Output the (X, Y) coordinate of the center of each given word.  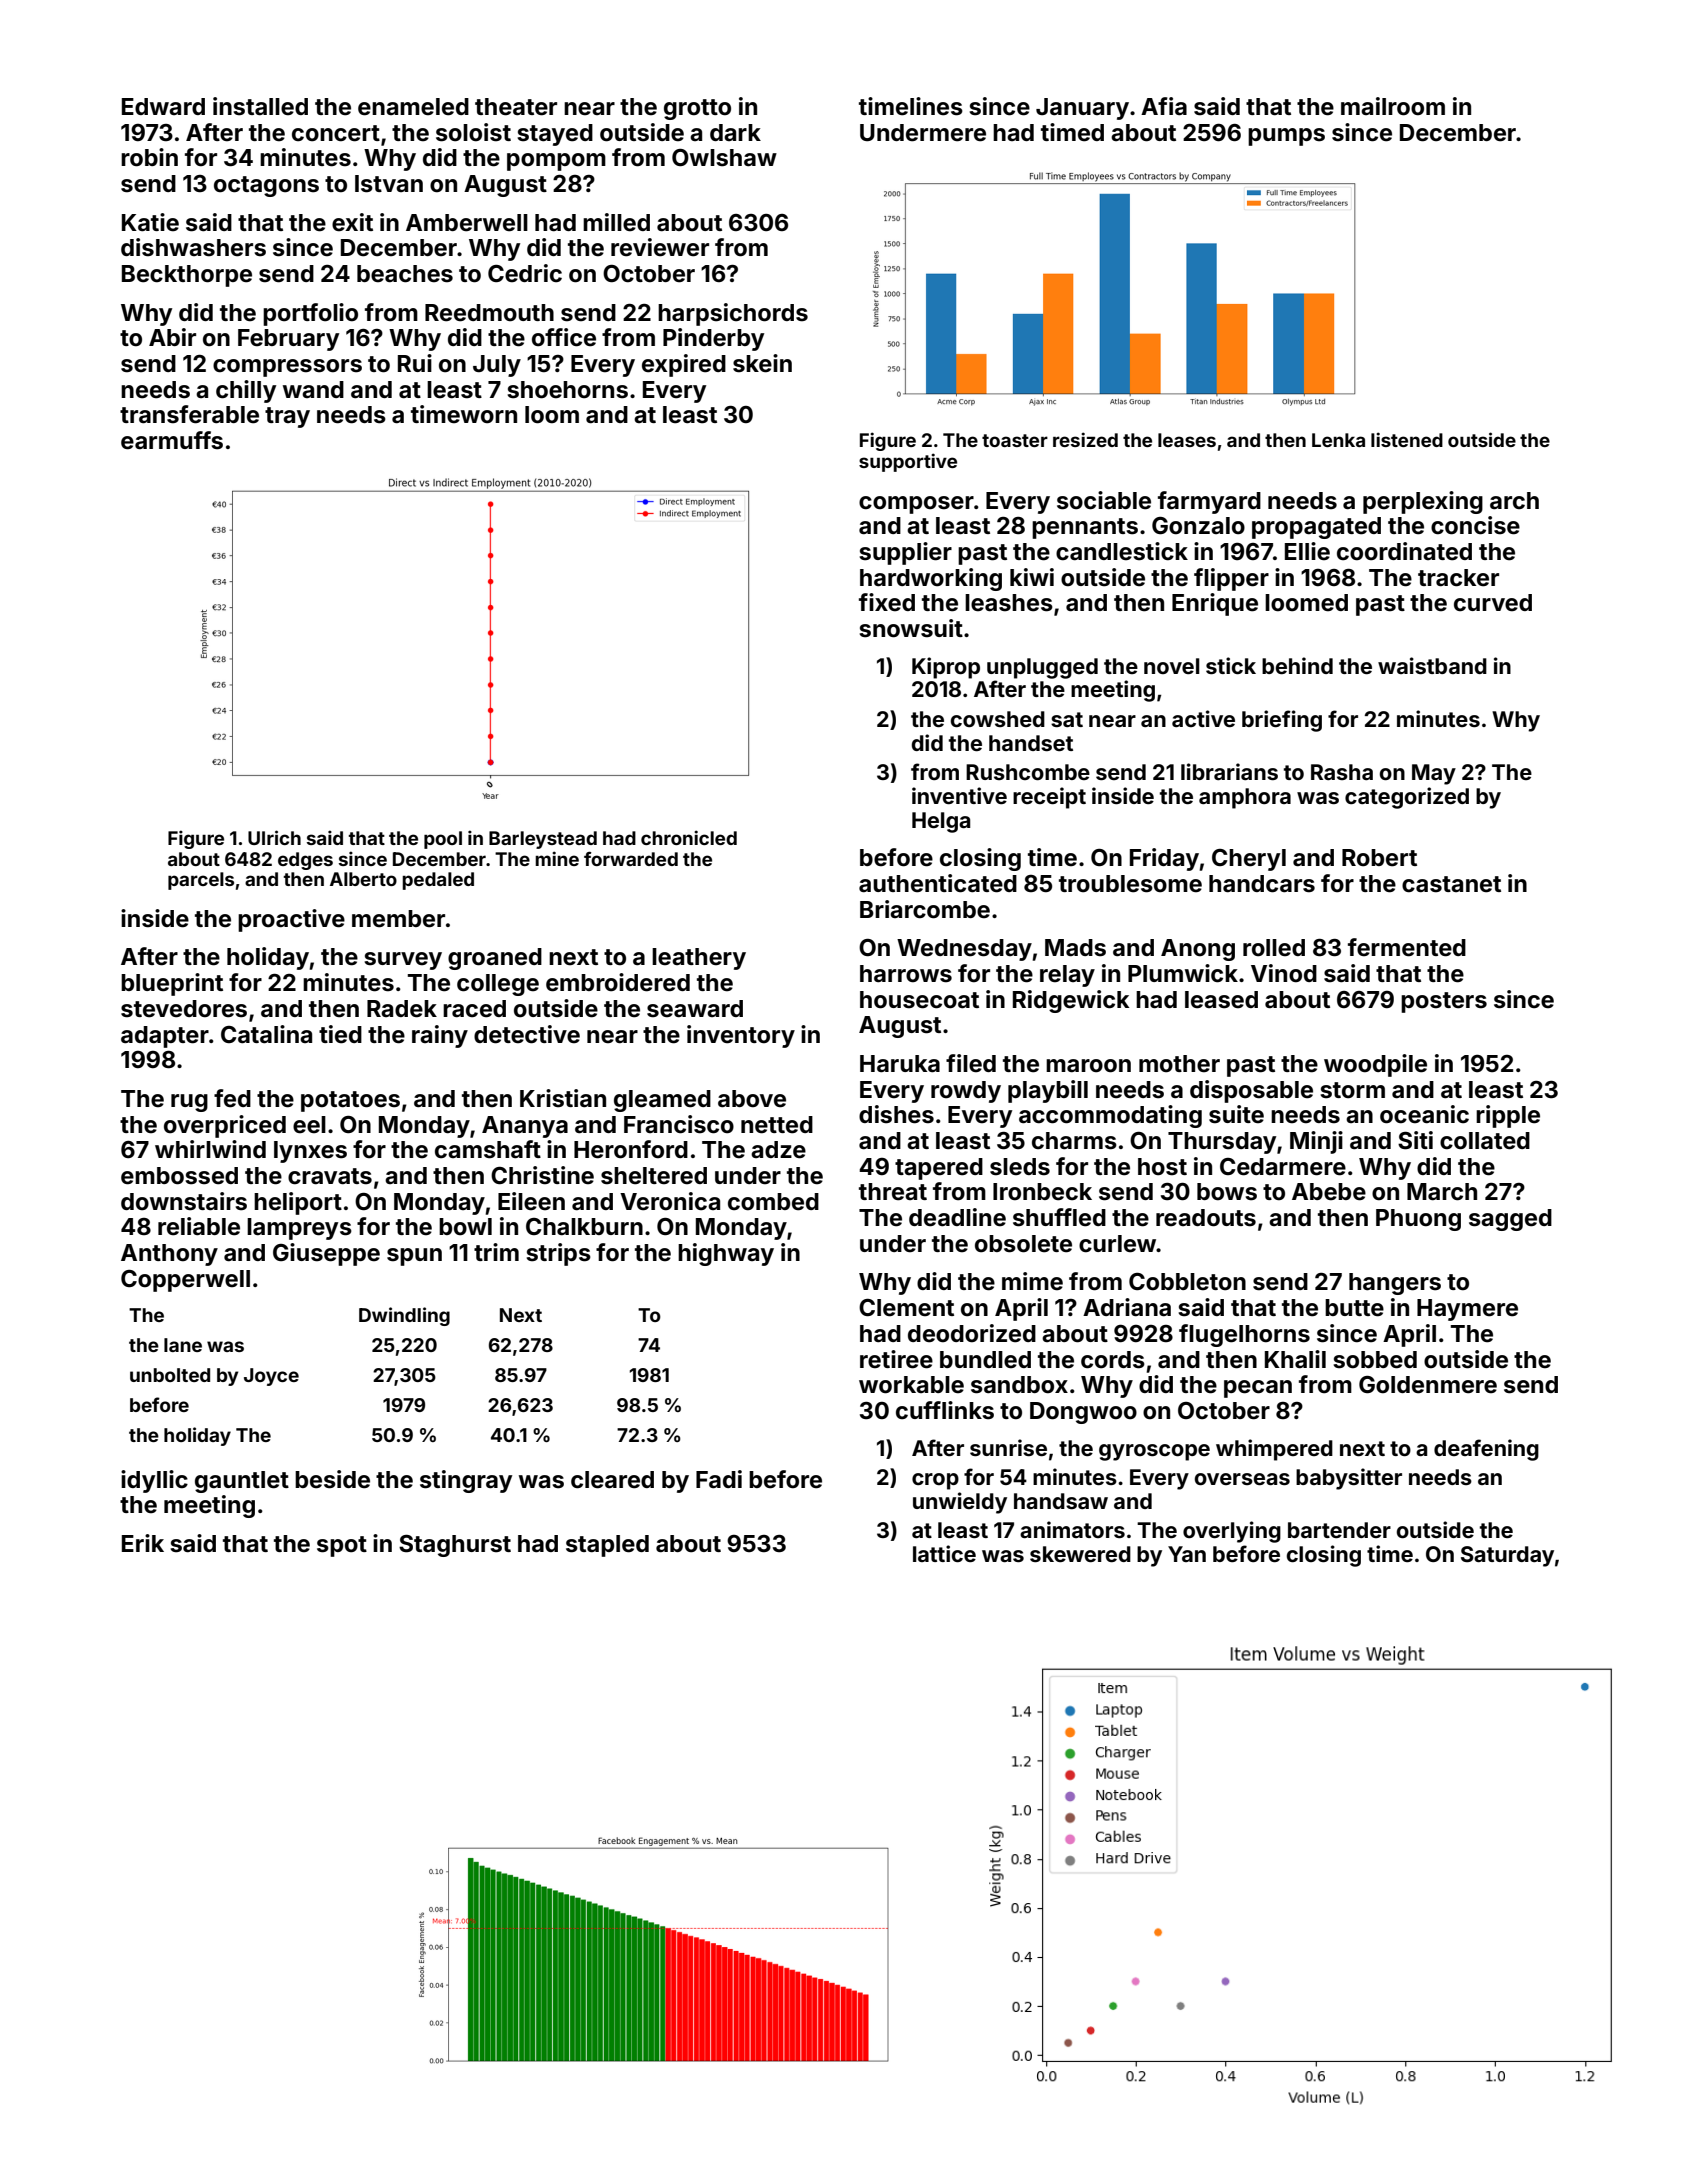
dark (735, 132)
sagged (1510, 1220)
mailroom (1393, 106)
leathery (699, 959)
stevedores (184, 1009)
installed (260, 106)
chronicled (689, 837)
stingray (466, 1481)
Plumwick (1183, 973)
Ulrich (274, 837)
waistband (1432, 665)
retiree (896, 1359)
